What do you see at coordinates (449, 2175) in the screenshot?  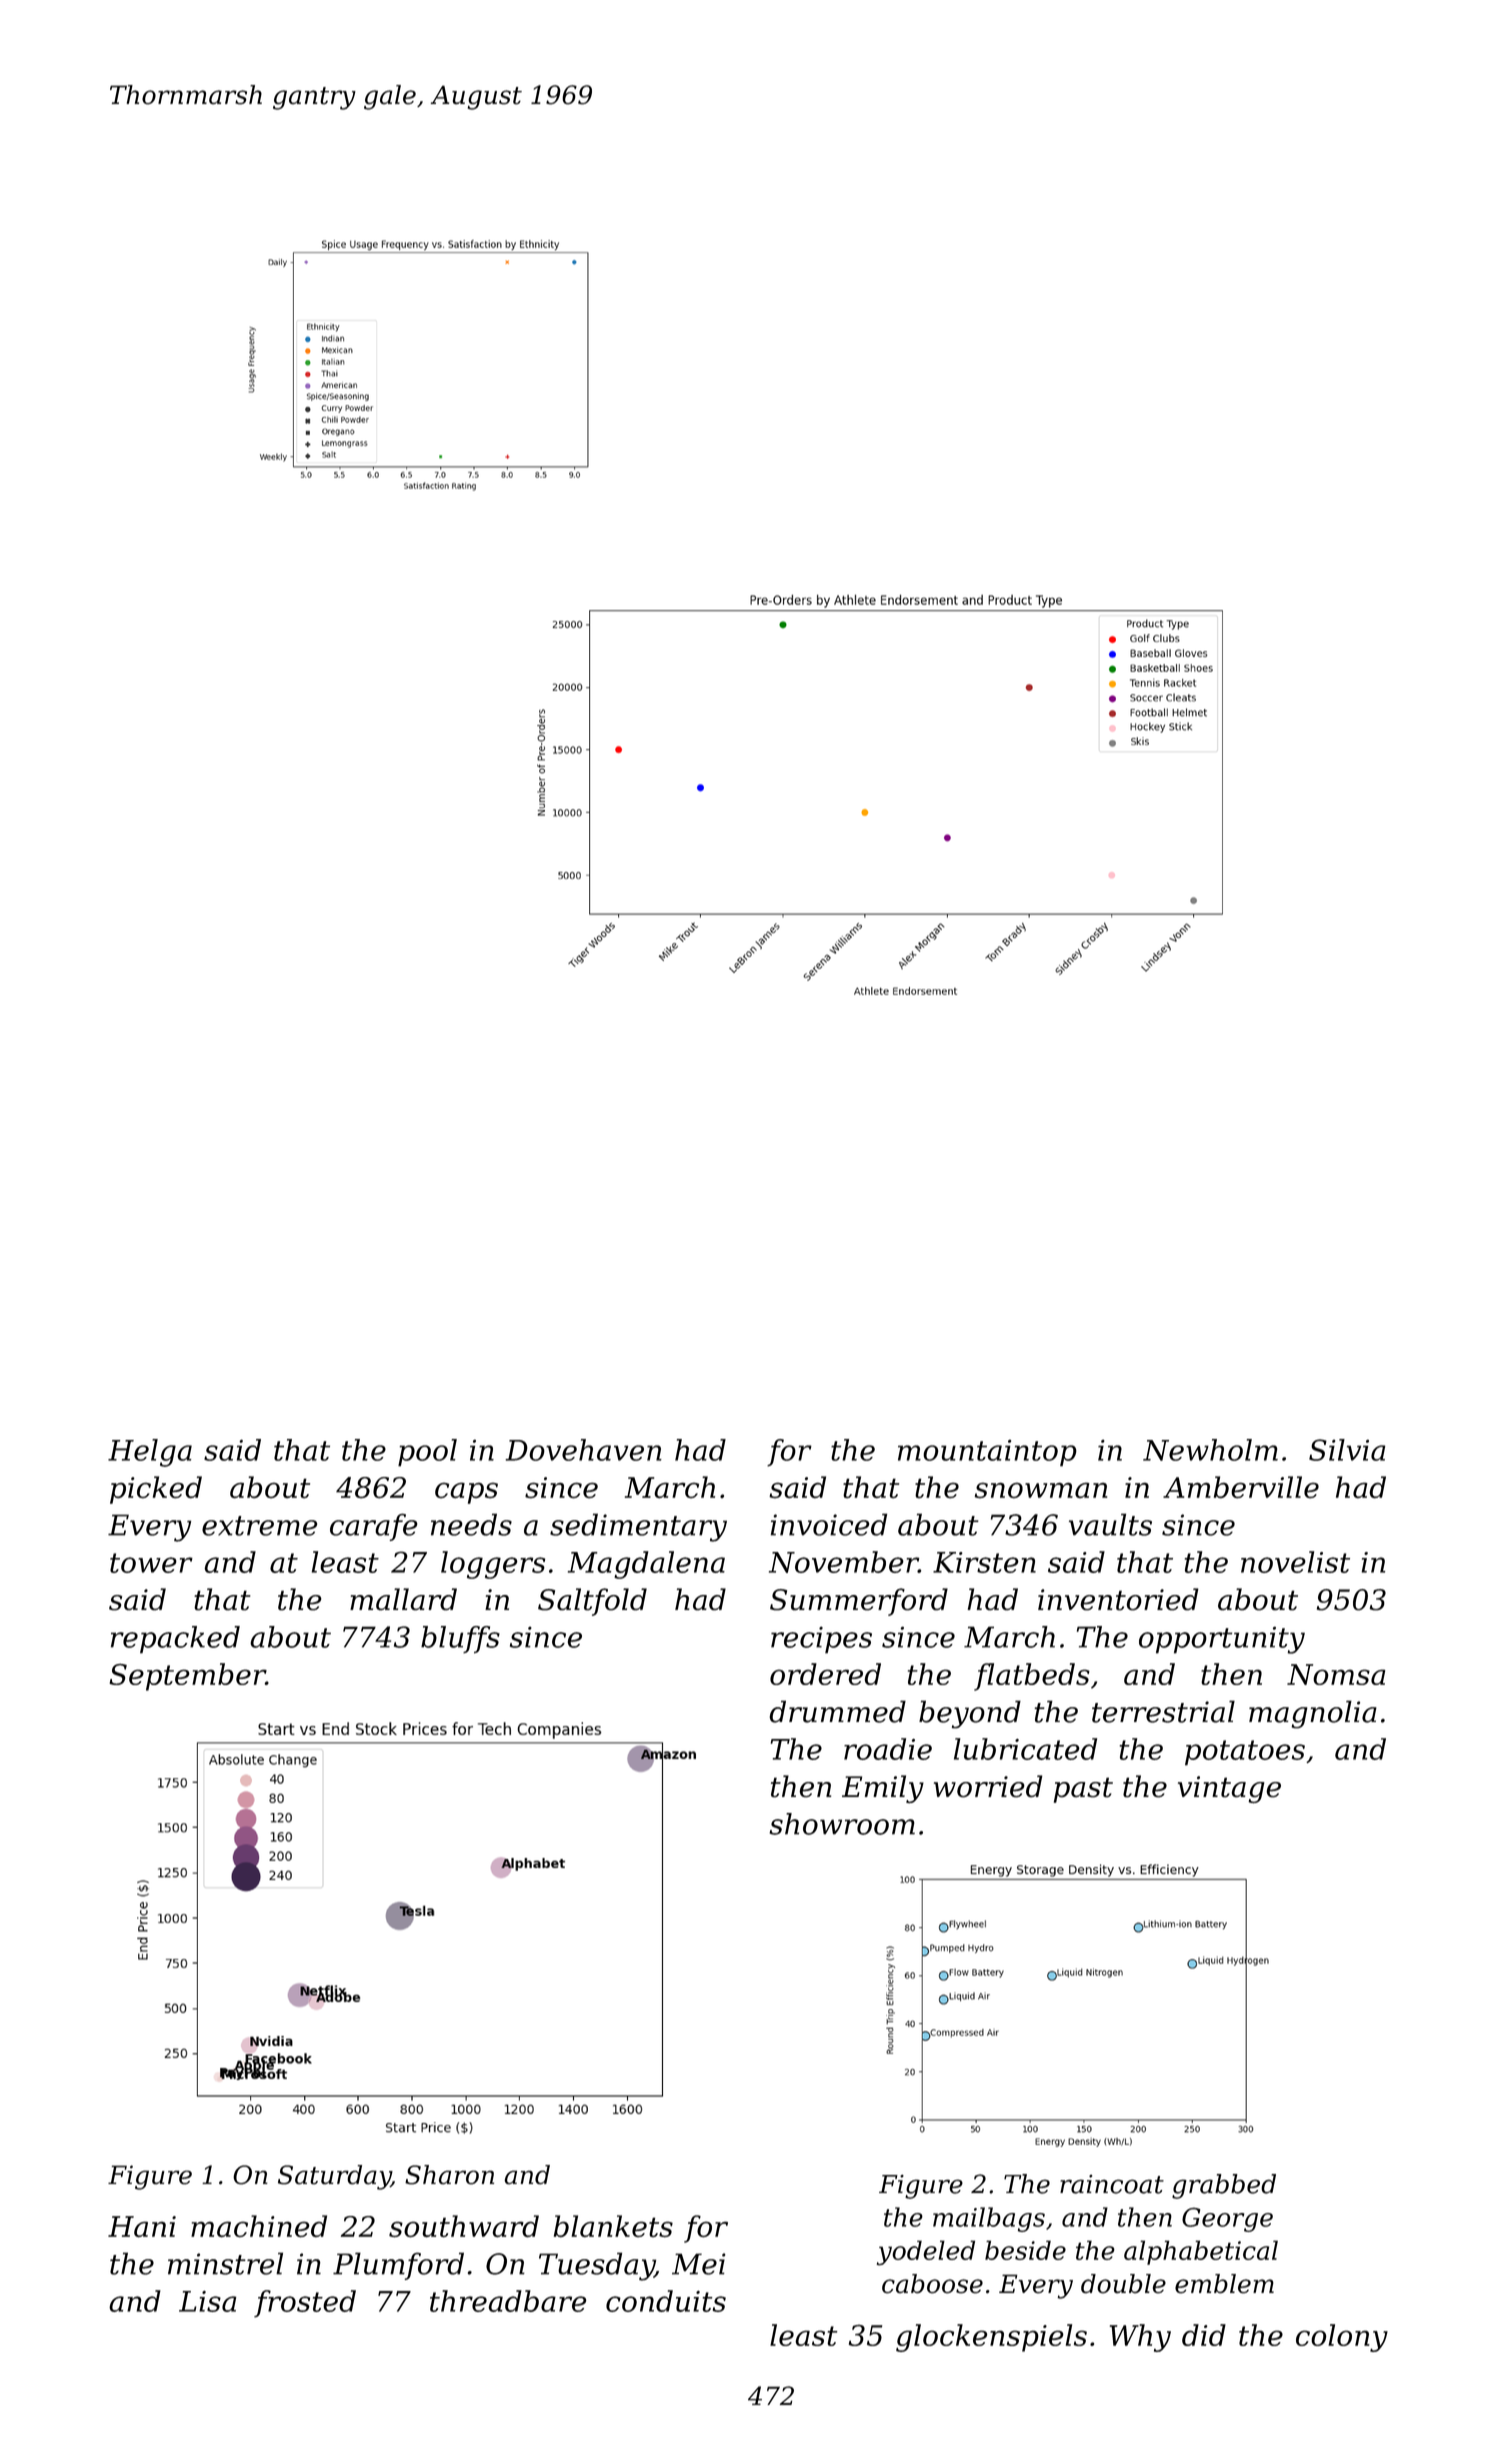 I see `Sharon` at bounding box center [449, 2175].
